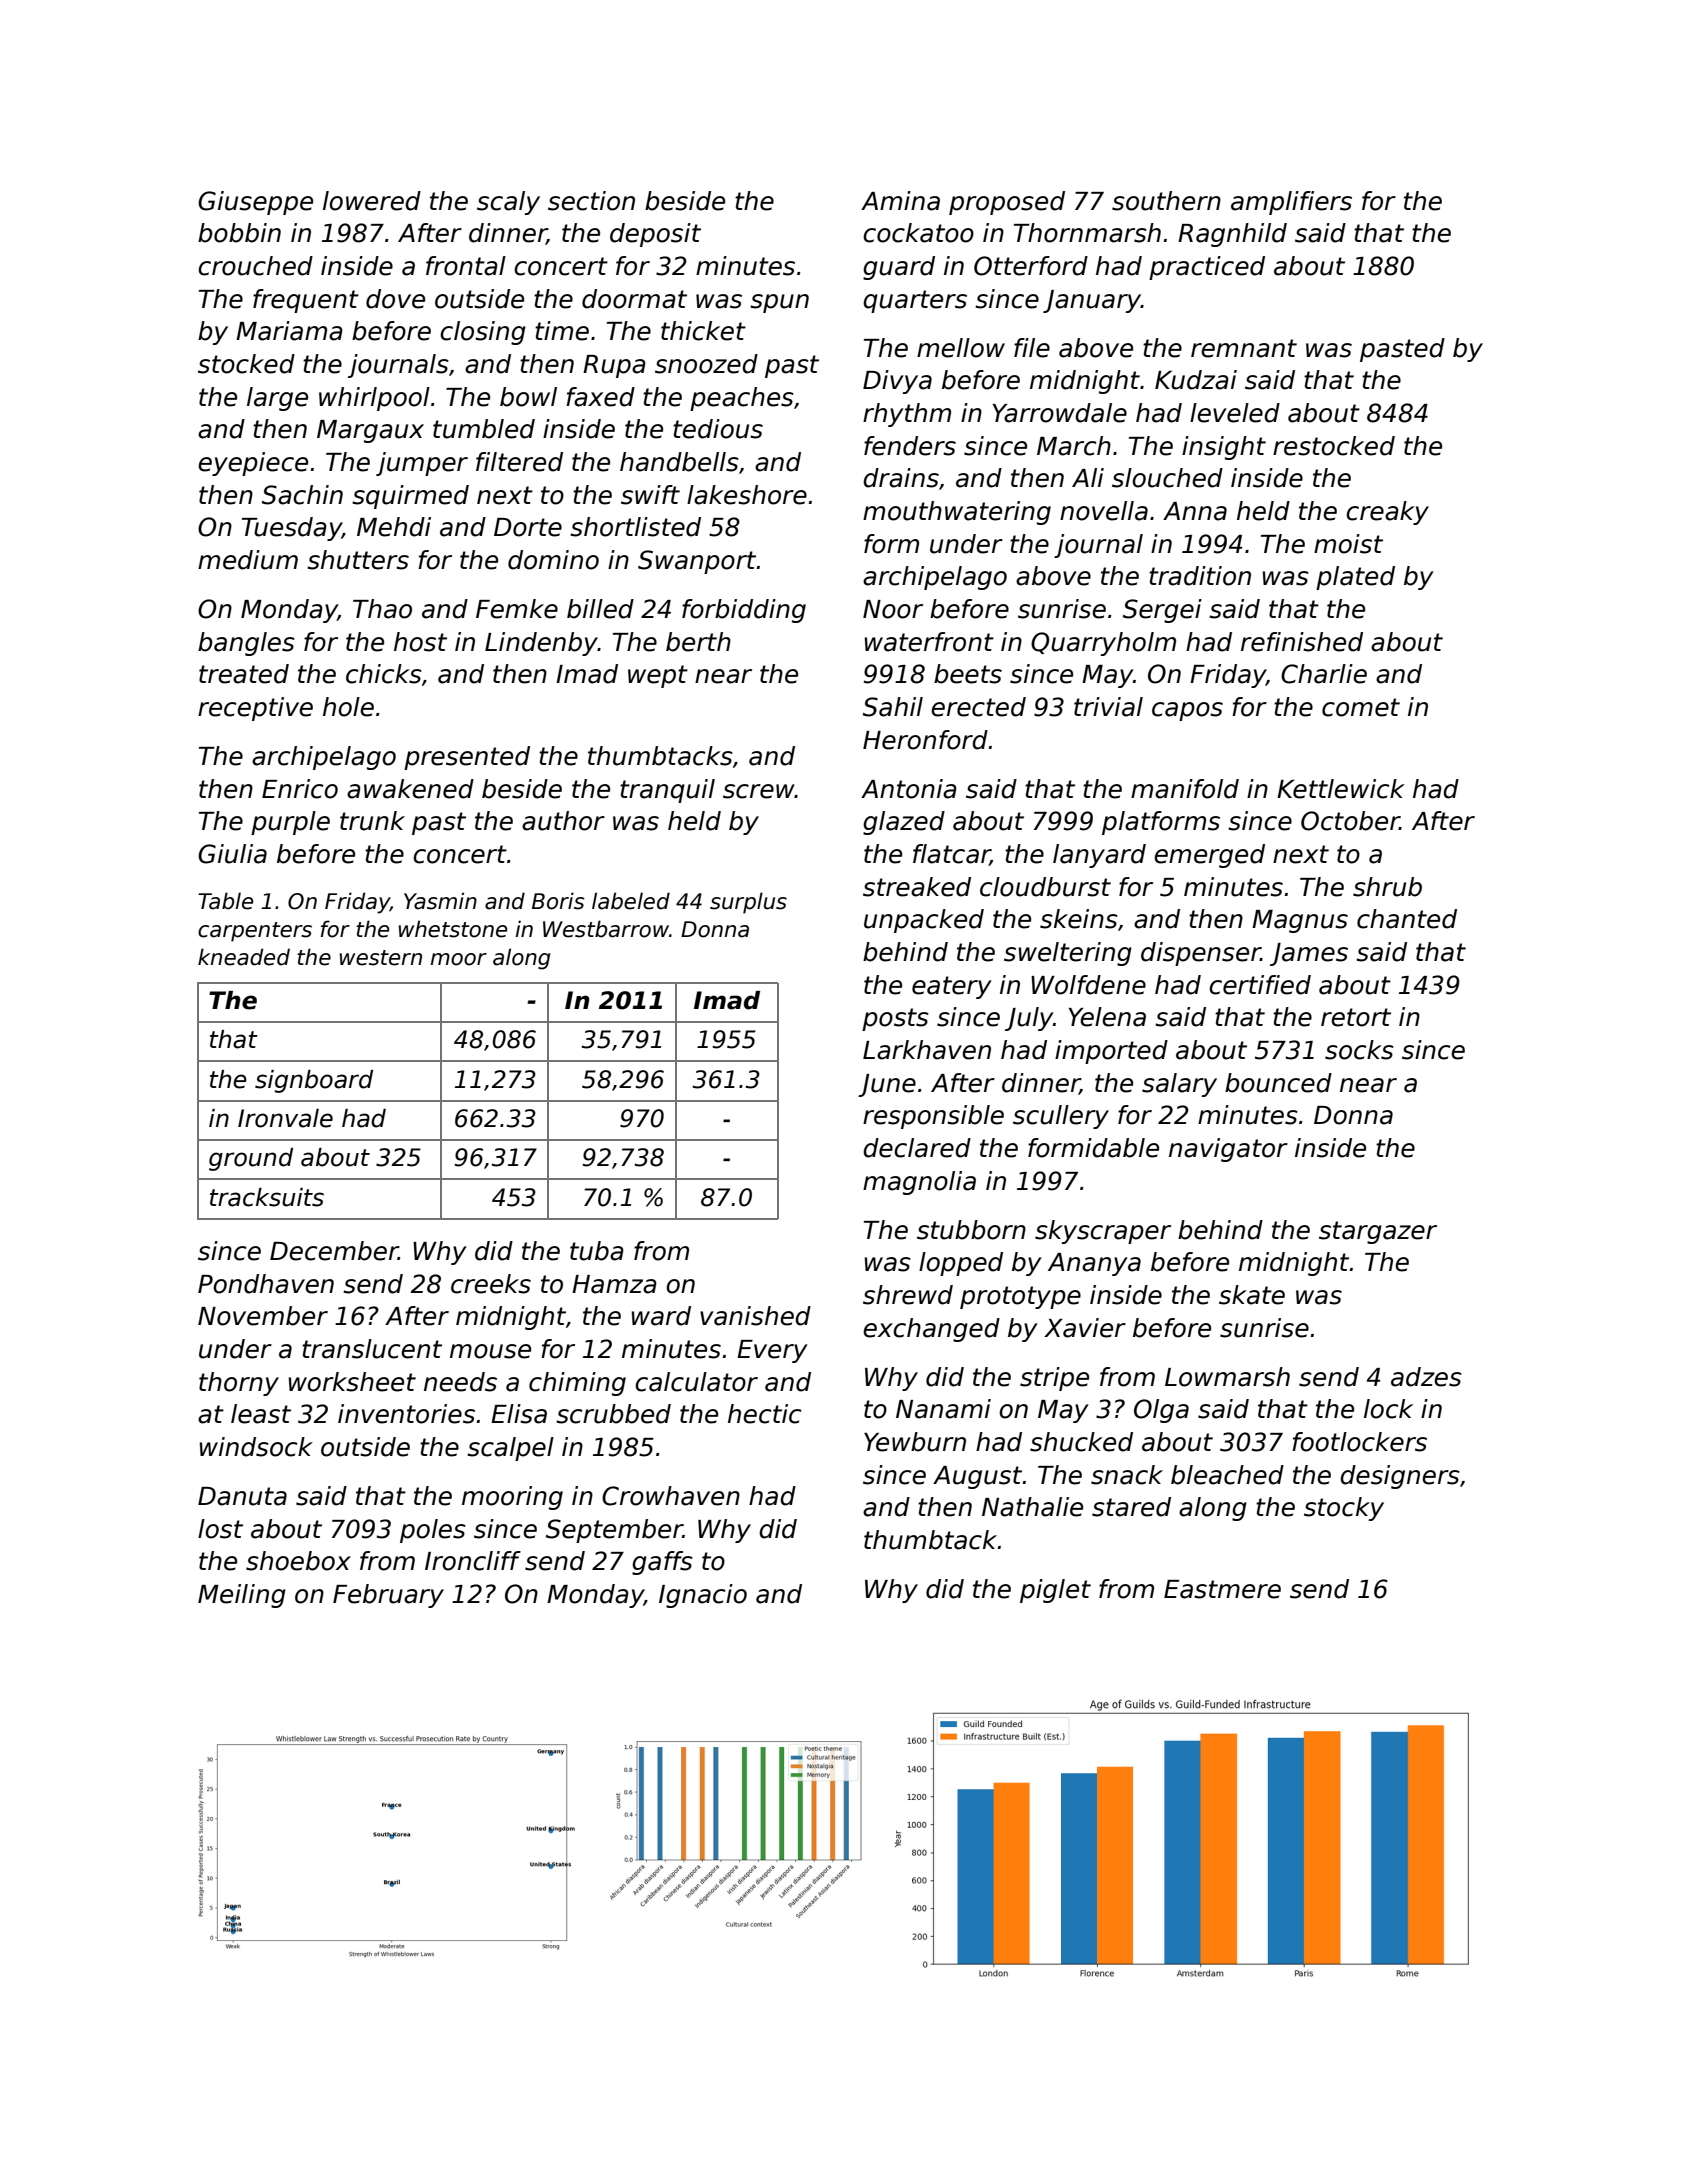 This screenshot has width=1683, height=2178. What do you see at coordinates (1032, 1507) in the screenshot?
I see `Nathalie` at bounding box center [1032, 1507].
